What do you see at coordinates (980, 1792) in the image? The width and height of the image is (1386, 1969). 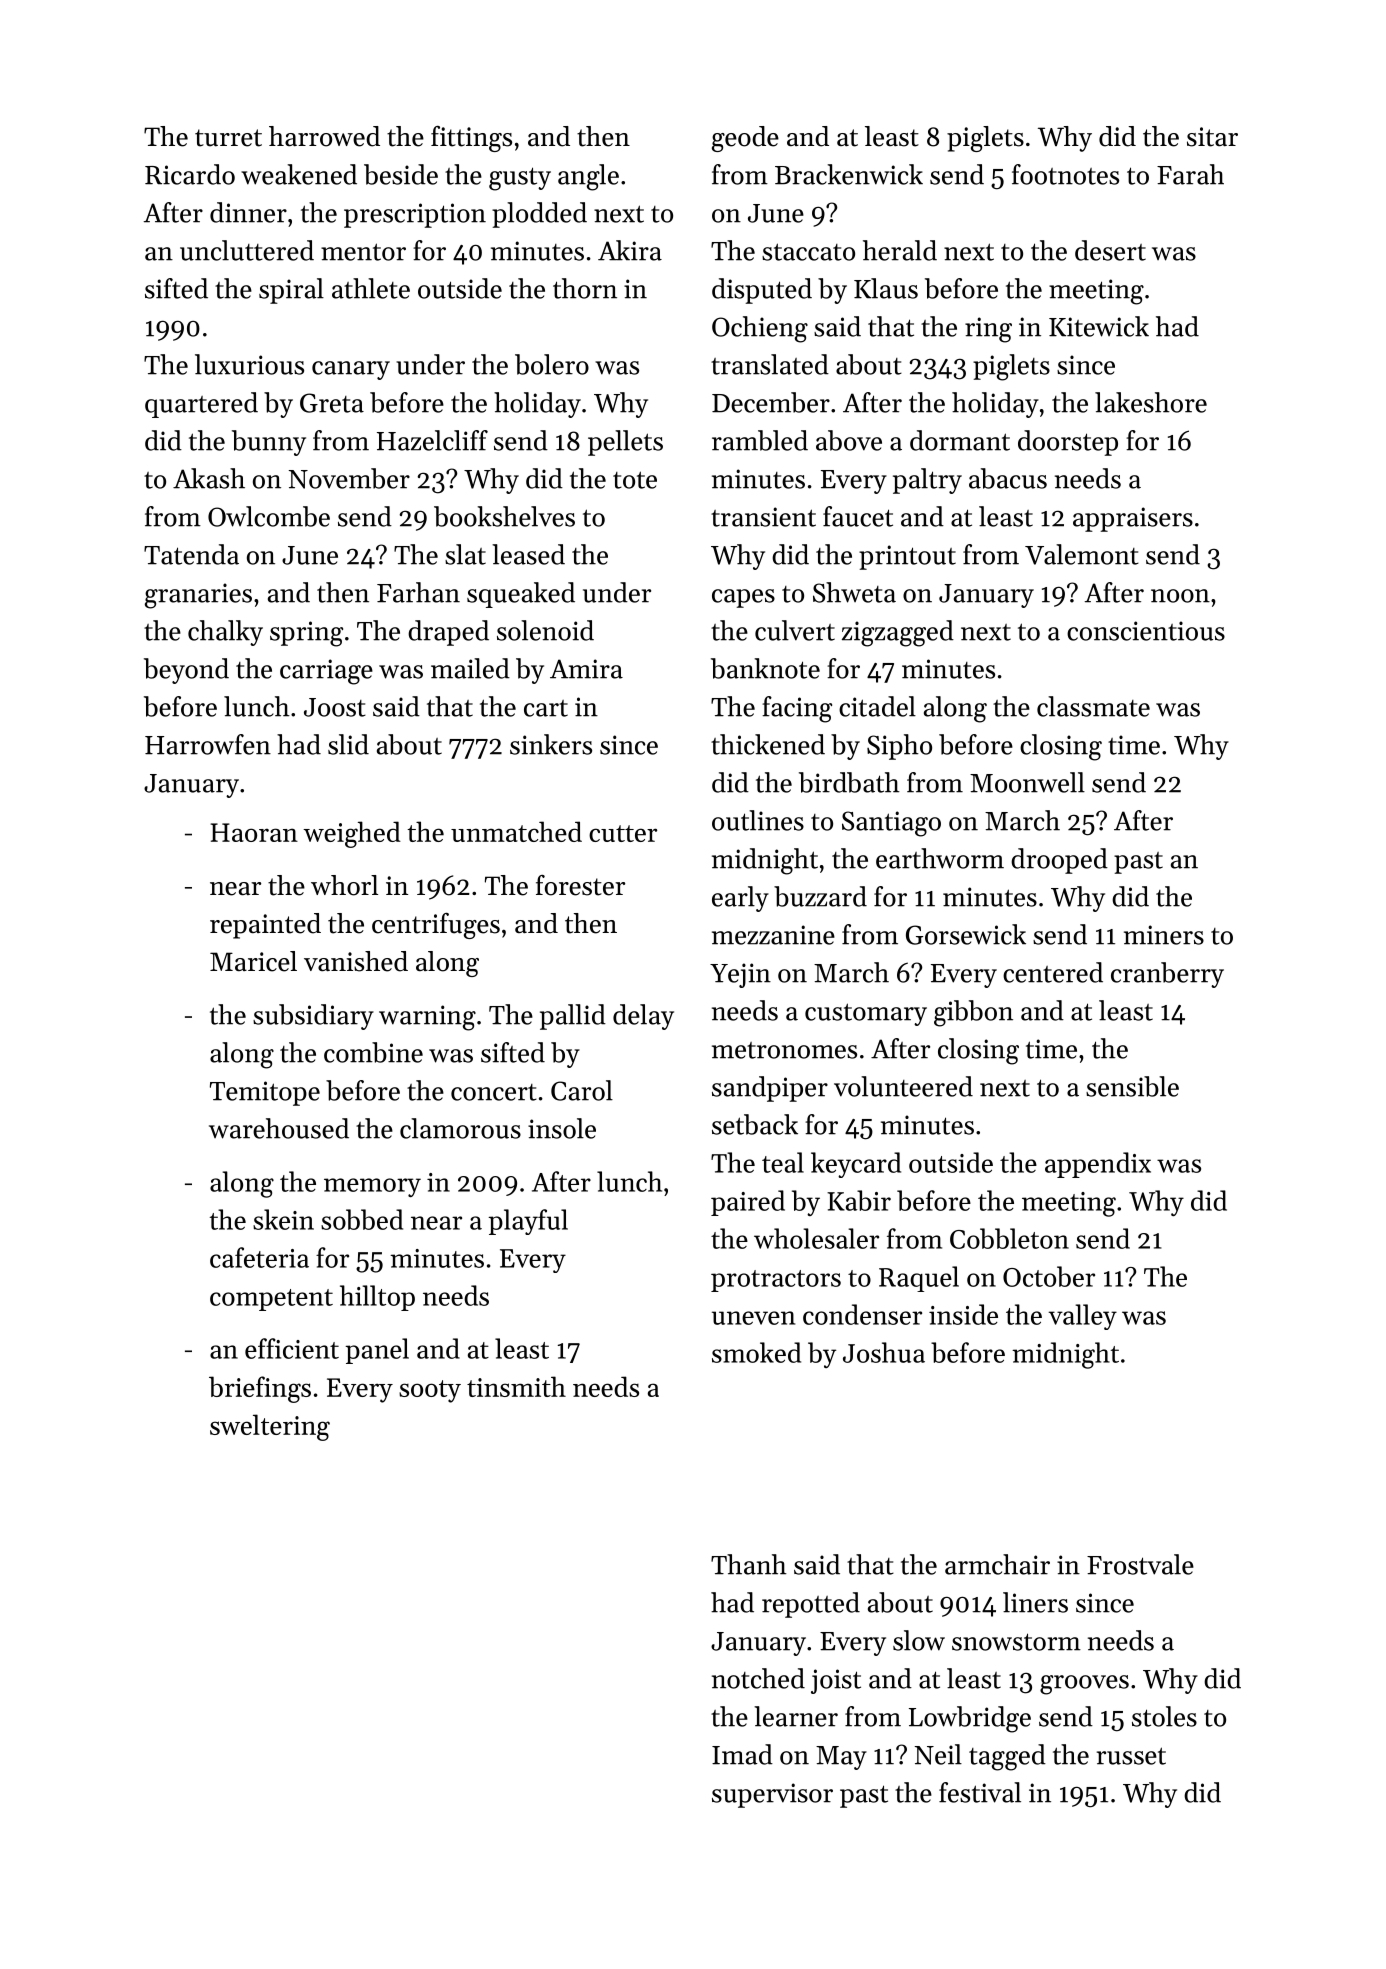 I see `festival` at bounding box center [980, 1792].
